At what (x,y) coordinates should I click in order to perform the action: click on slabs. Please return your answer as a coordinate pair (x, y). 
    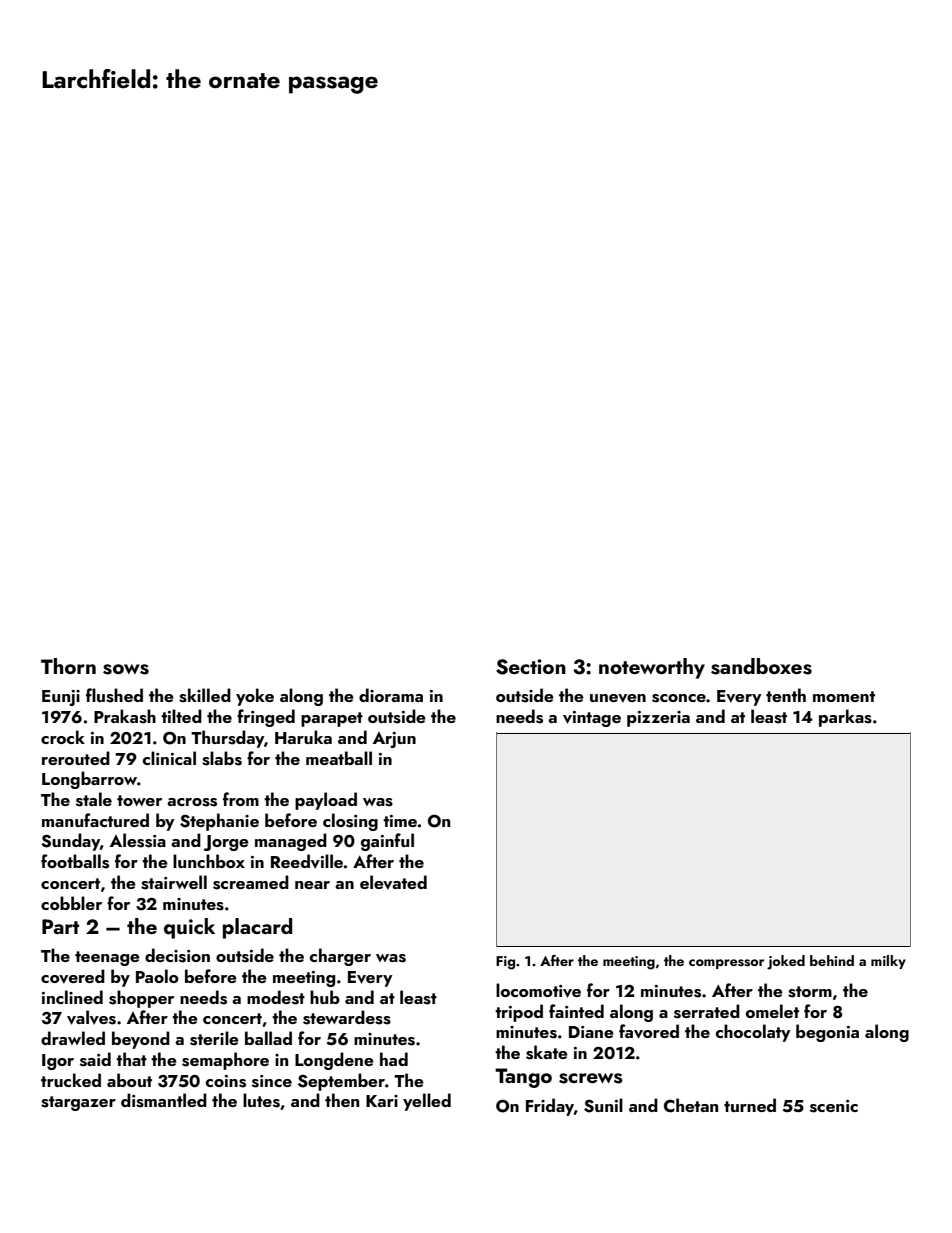
    Looking at the image, I should click on (222, 758).
